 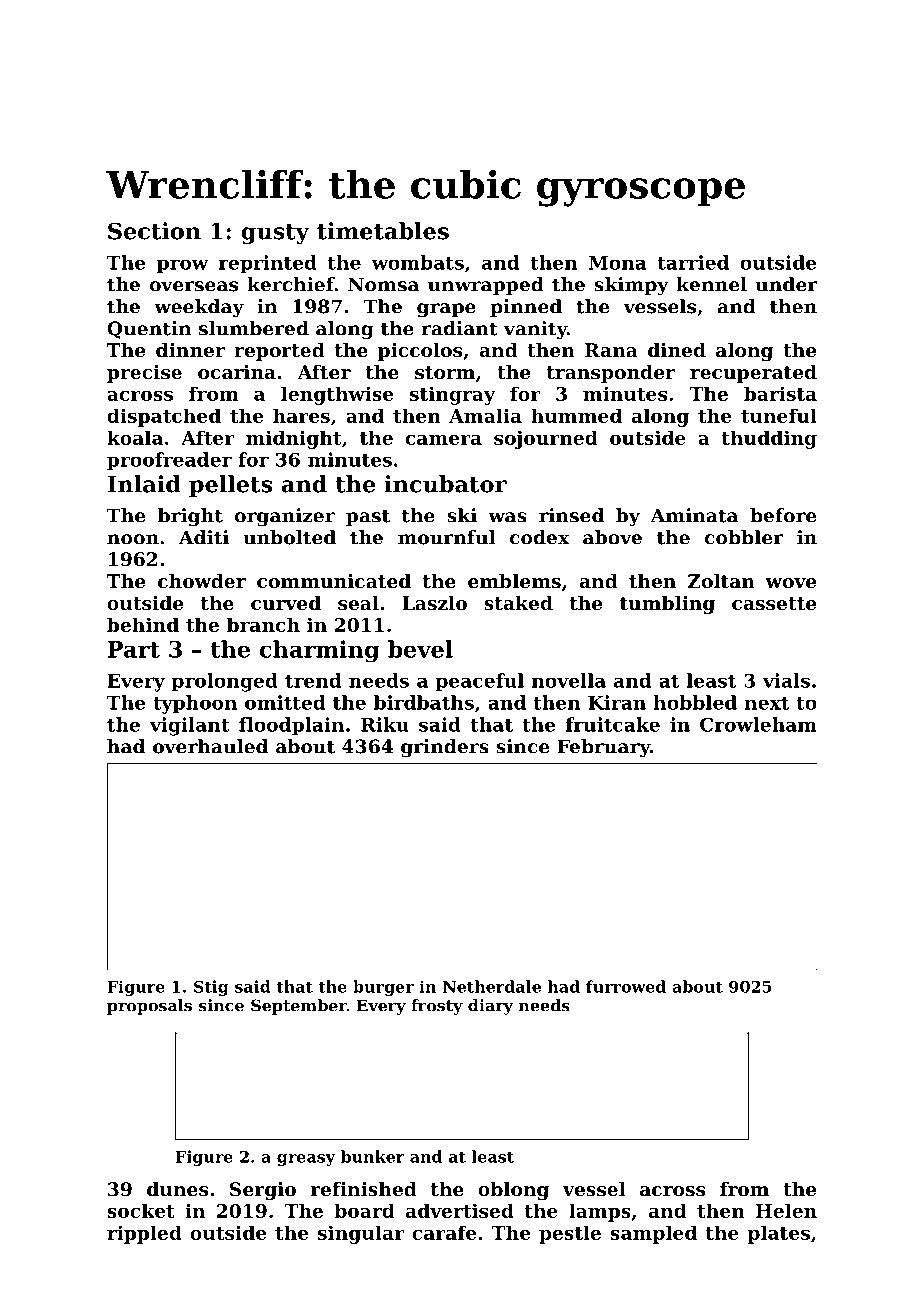 What do you see at coordinates (383, 231) in the image?
I see `timetables` at bounding box center [383, 231].
